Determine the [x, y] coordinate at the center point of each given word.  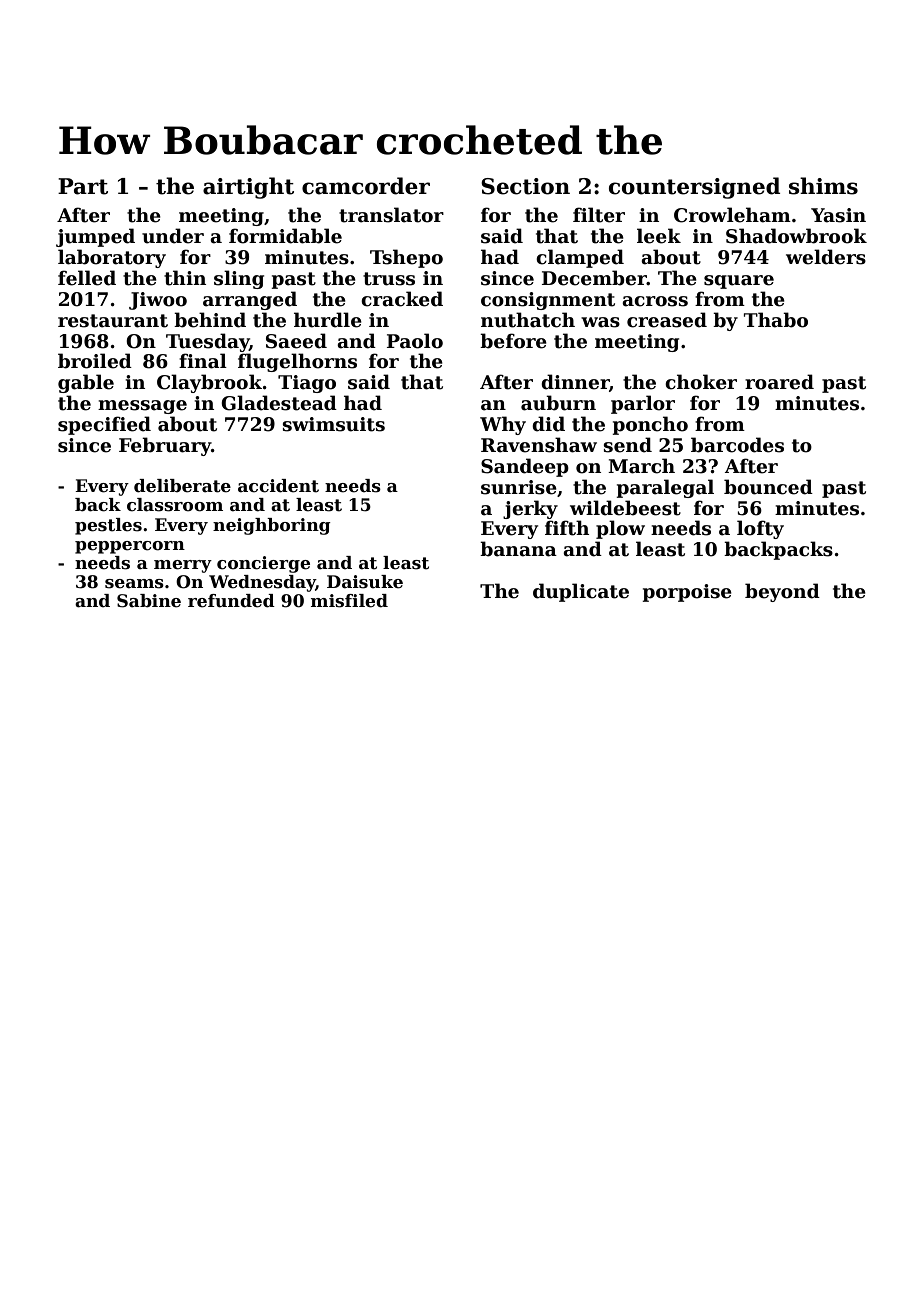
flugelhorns [297, 362]
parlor [643, 404]
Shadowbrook [796, 236]
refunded [231, 601]
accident [278, 486]
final [203, 361]
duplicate [581, 592]
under [173, 236]
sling [239, 279]
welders [826, 257]
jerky [530, 509]
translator [391, 215]
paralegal [665, 488]
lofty [760, 529]
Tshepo [406, 258]
